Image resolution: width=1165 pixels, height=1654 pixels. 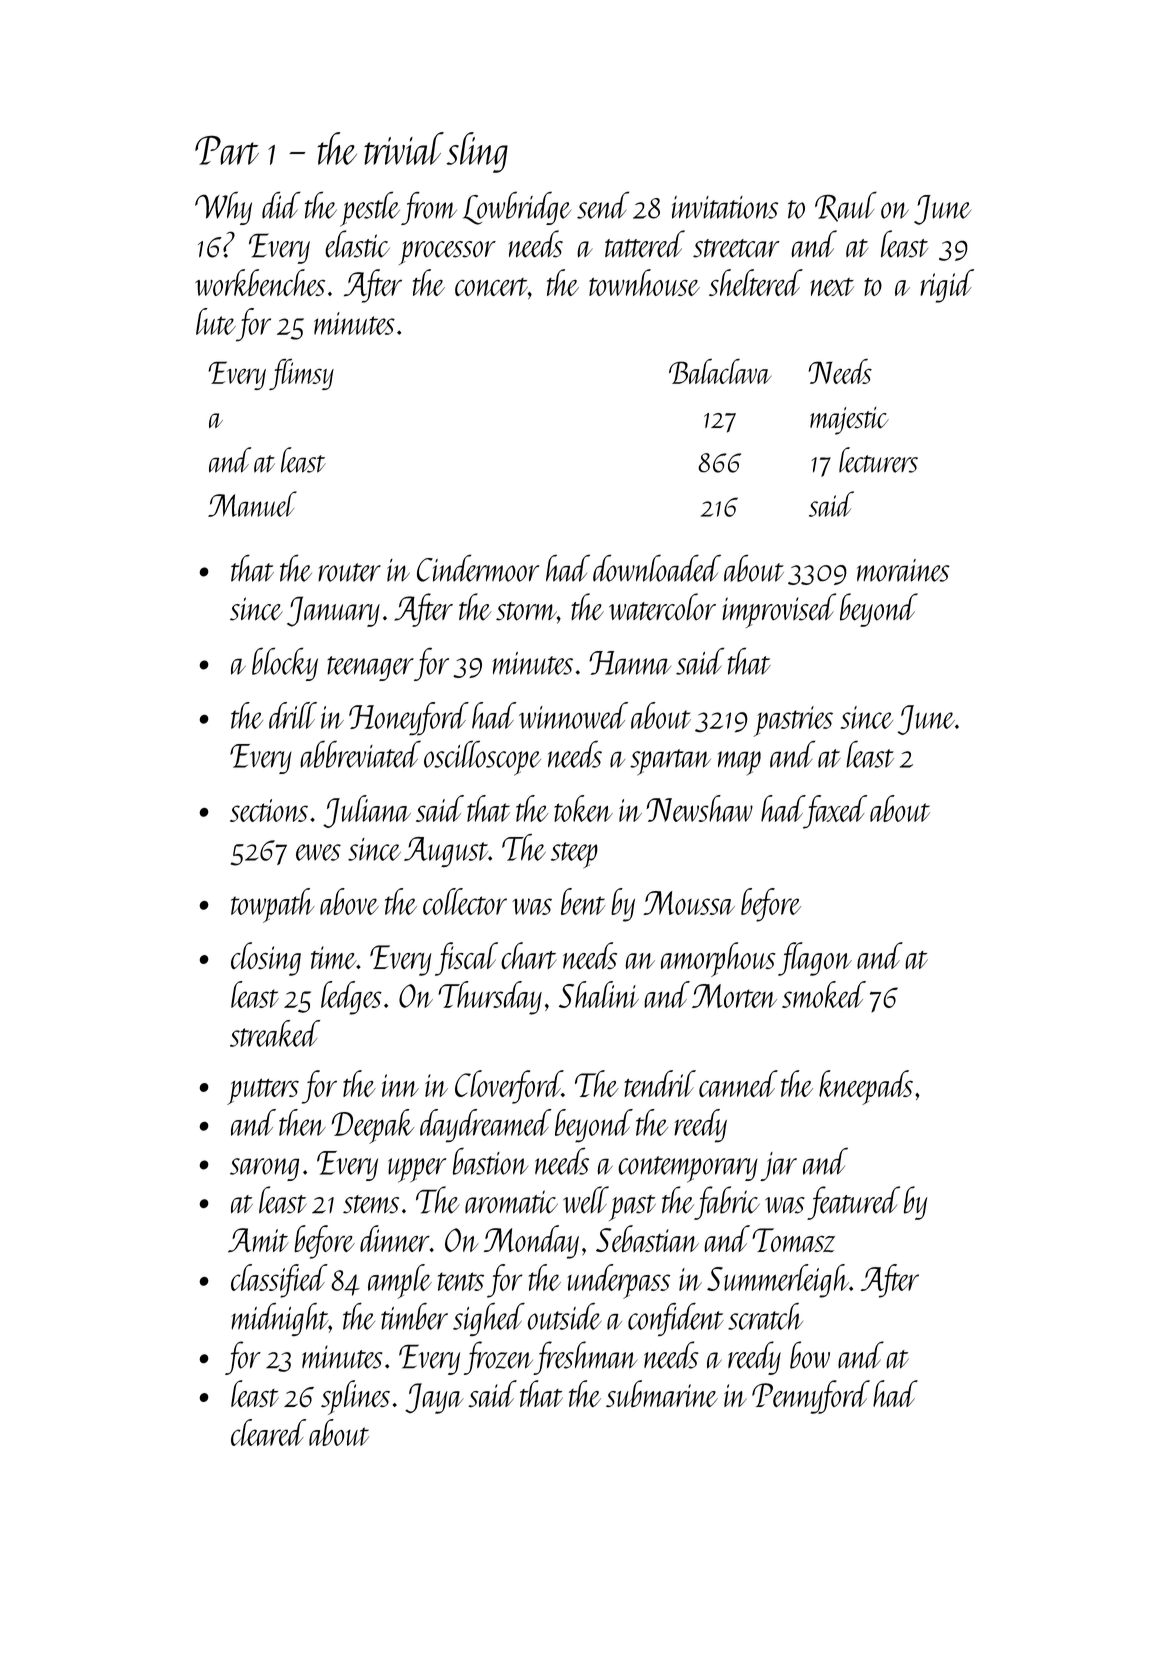 I want to click on flagon, so click(x=815, y=959).
